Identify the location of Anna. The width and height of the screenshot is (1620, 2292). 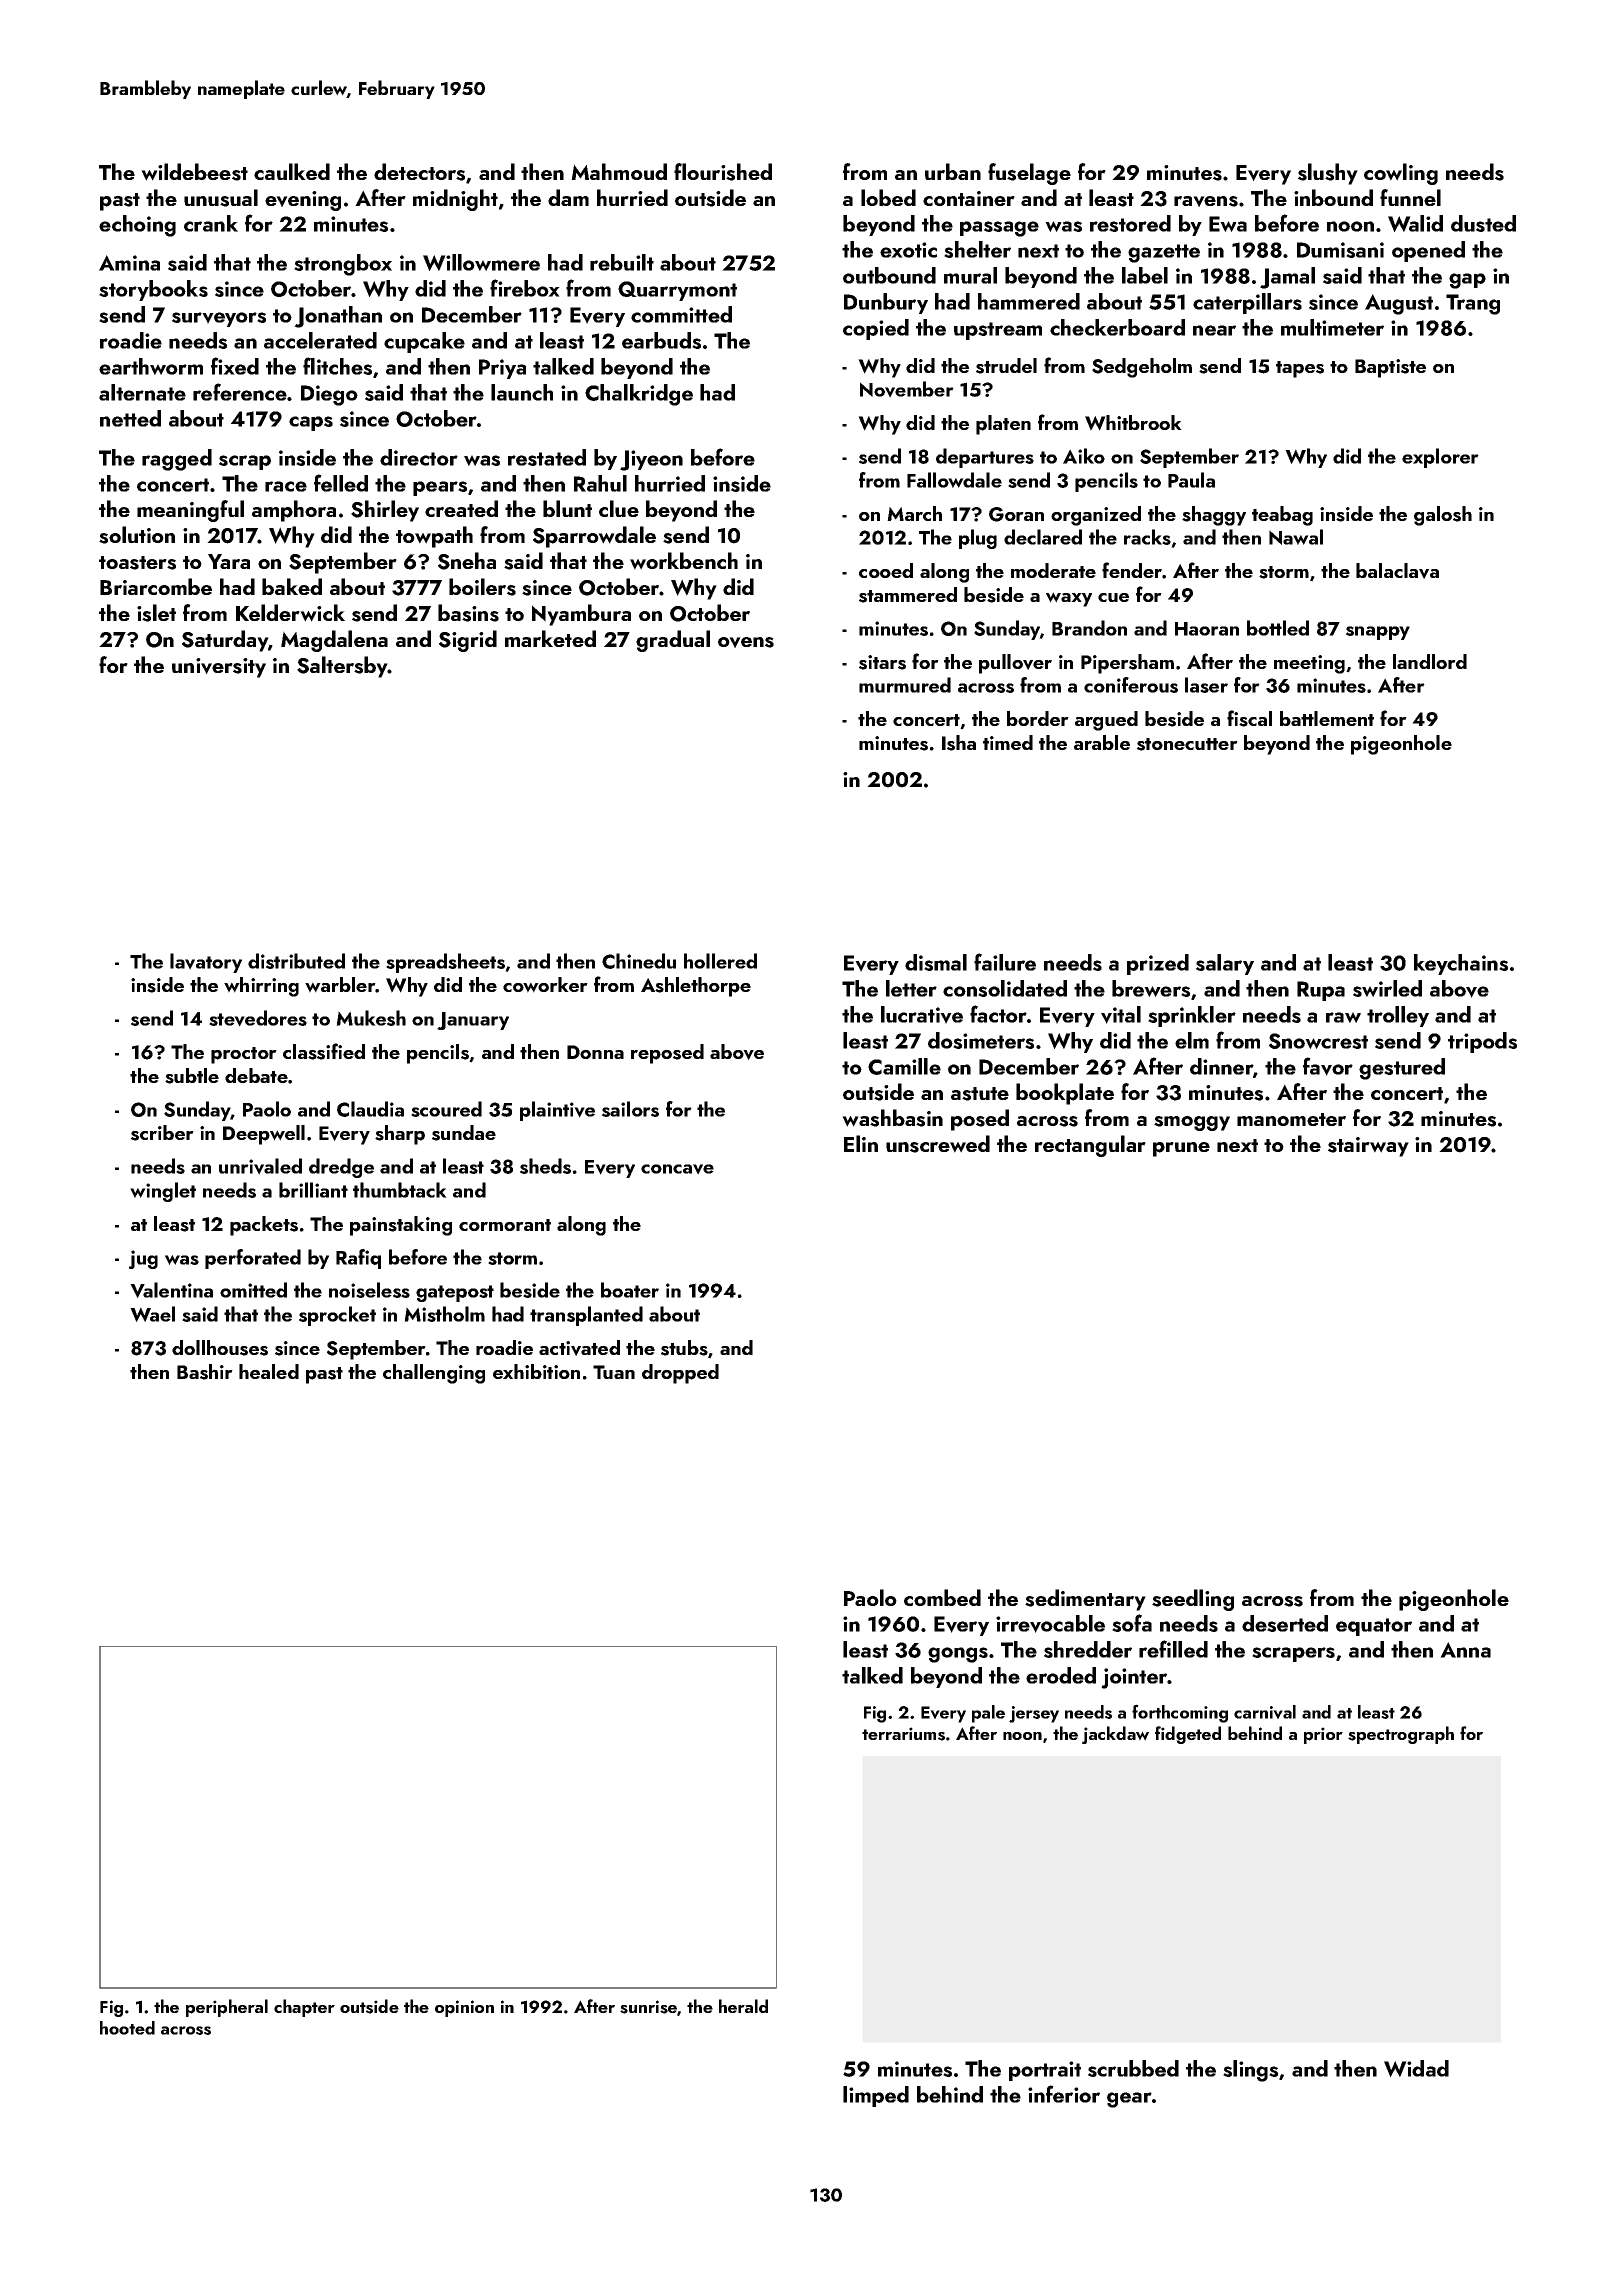
(1465, 1650).
